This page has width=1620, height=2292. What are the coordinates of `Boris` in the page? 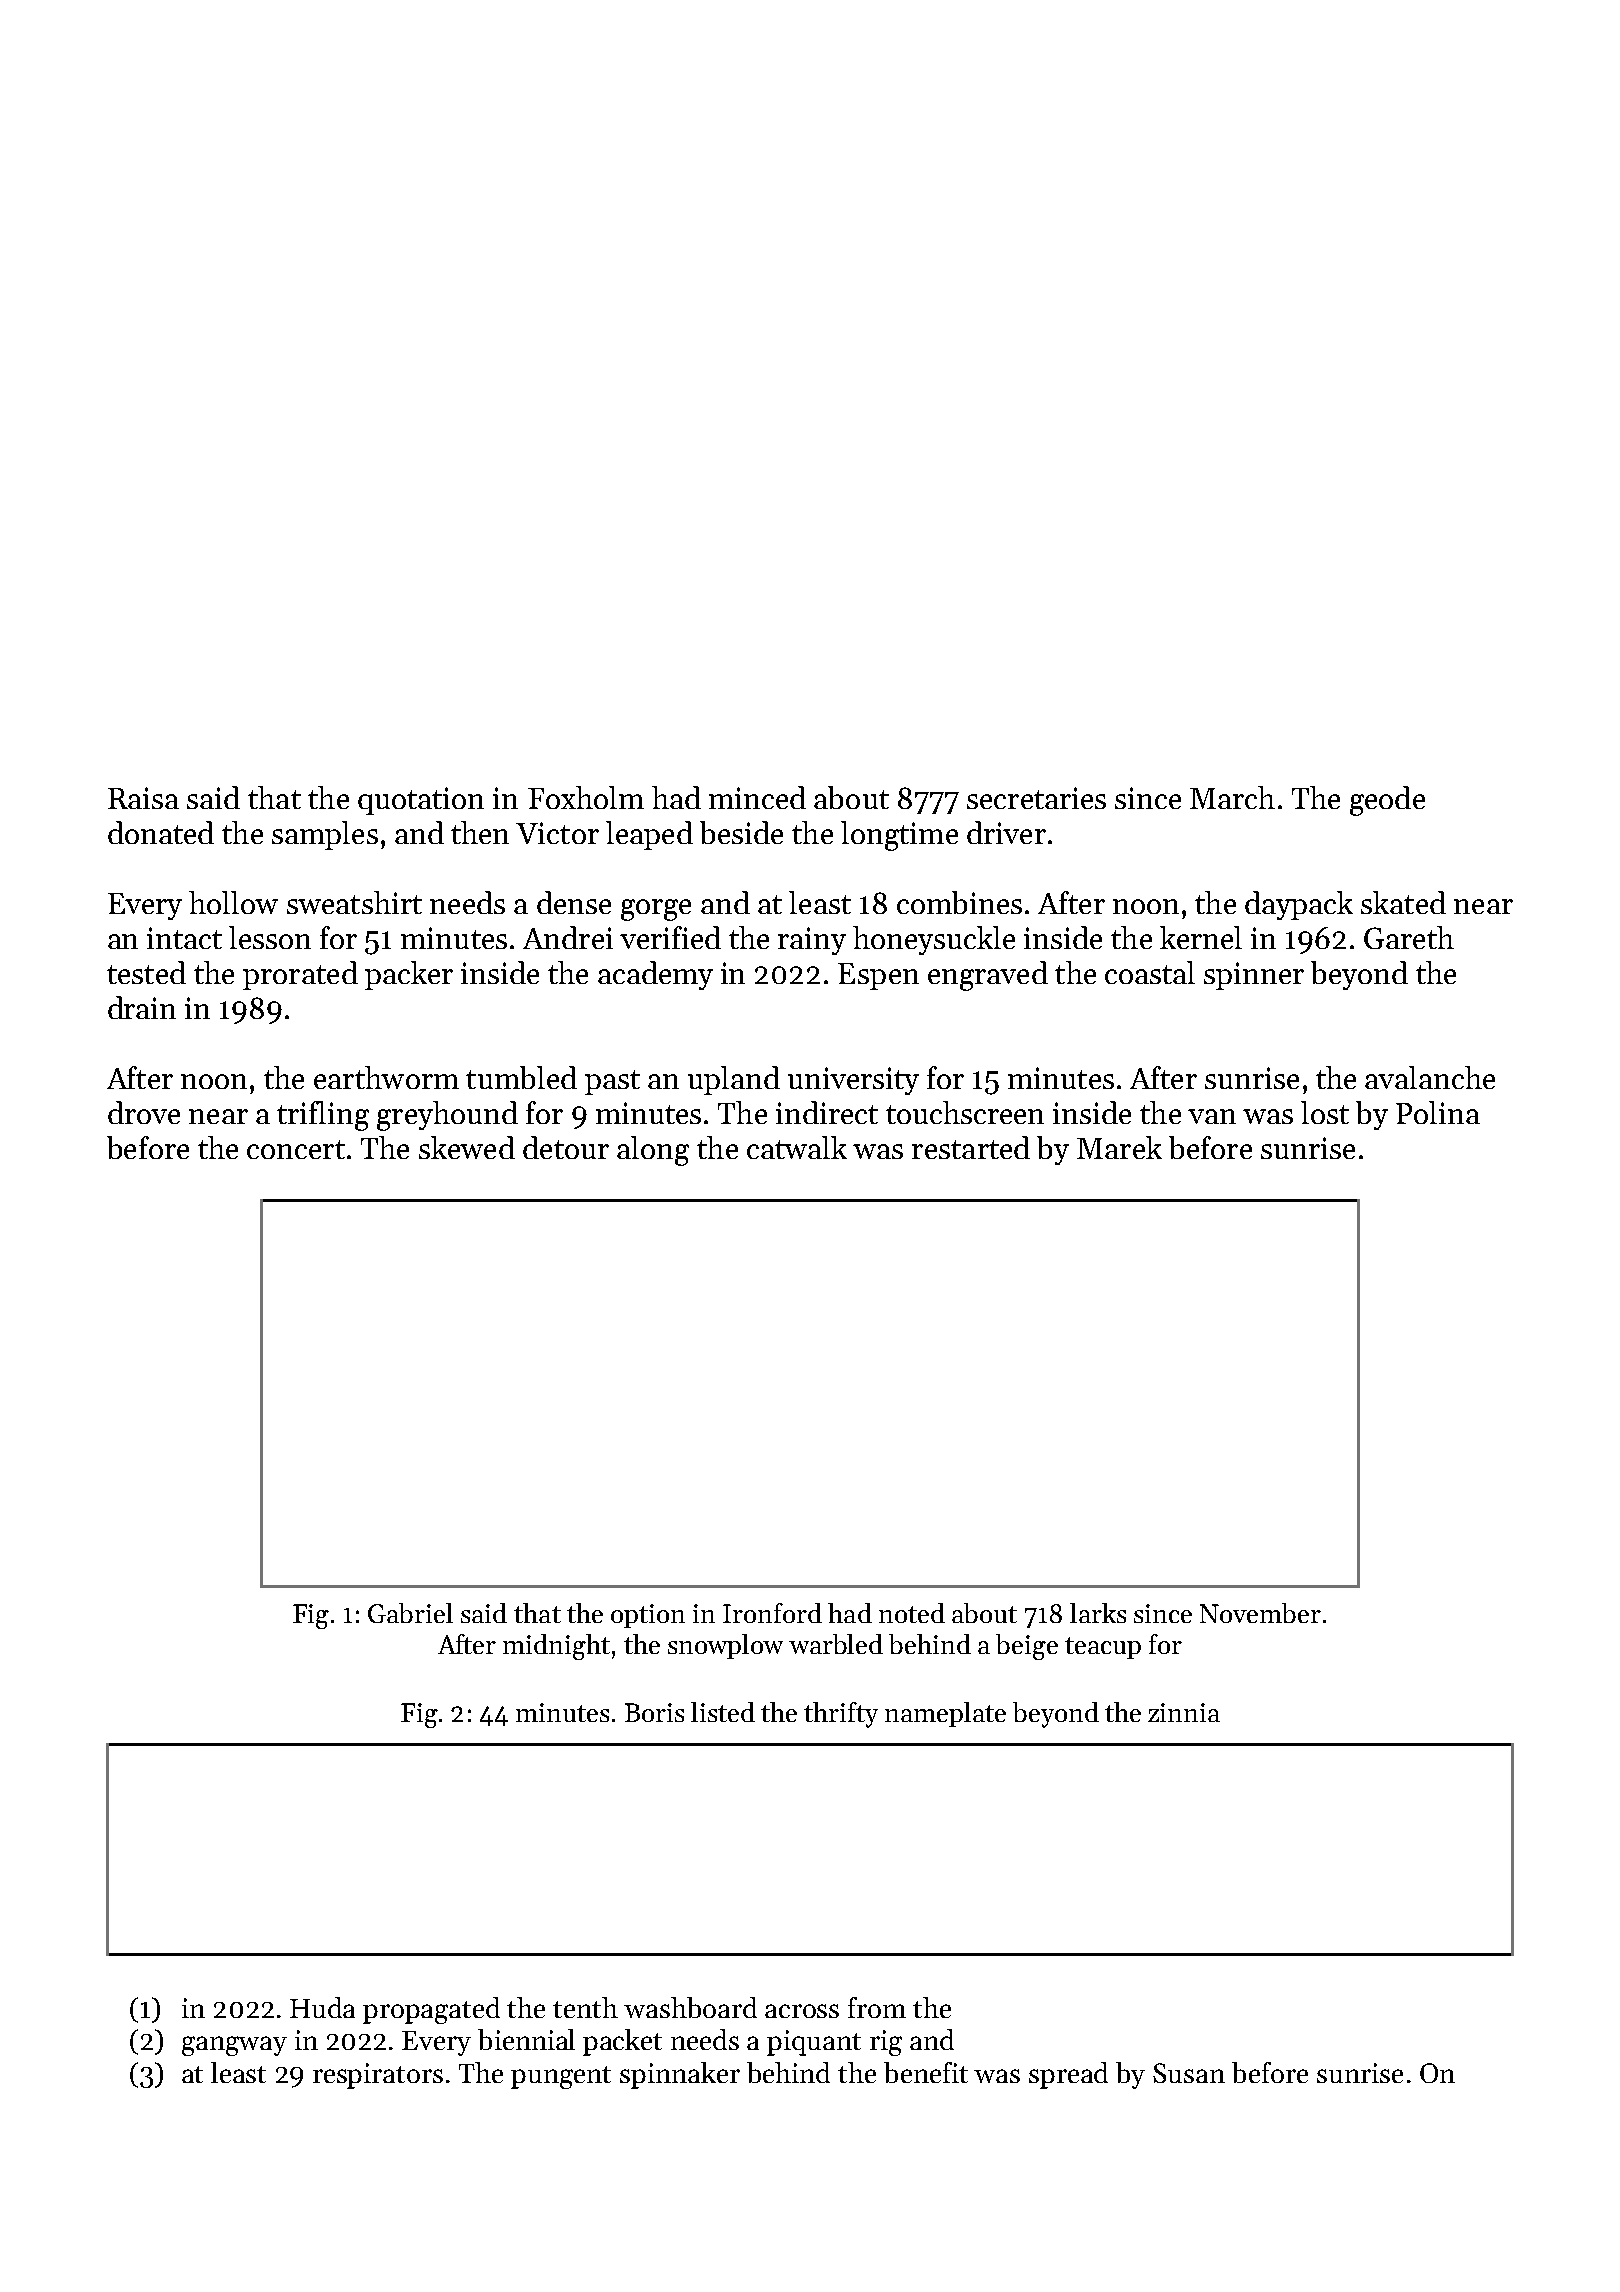 It's located at (654, 1712).
